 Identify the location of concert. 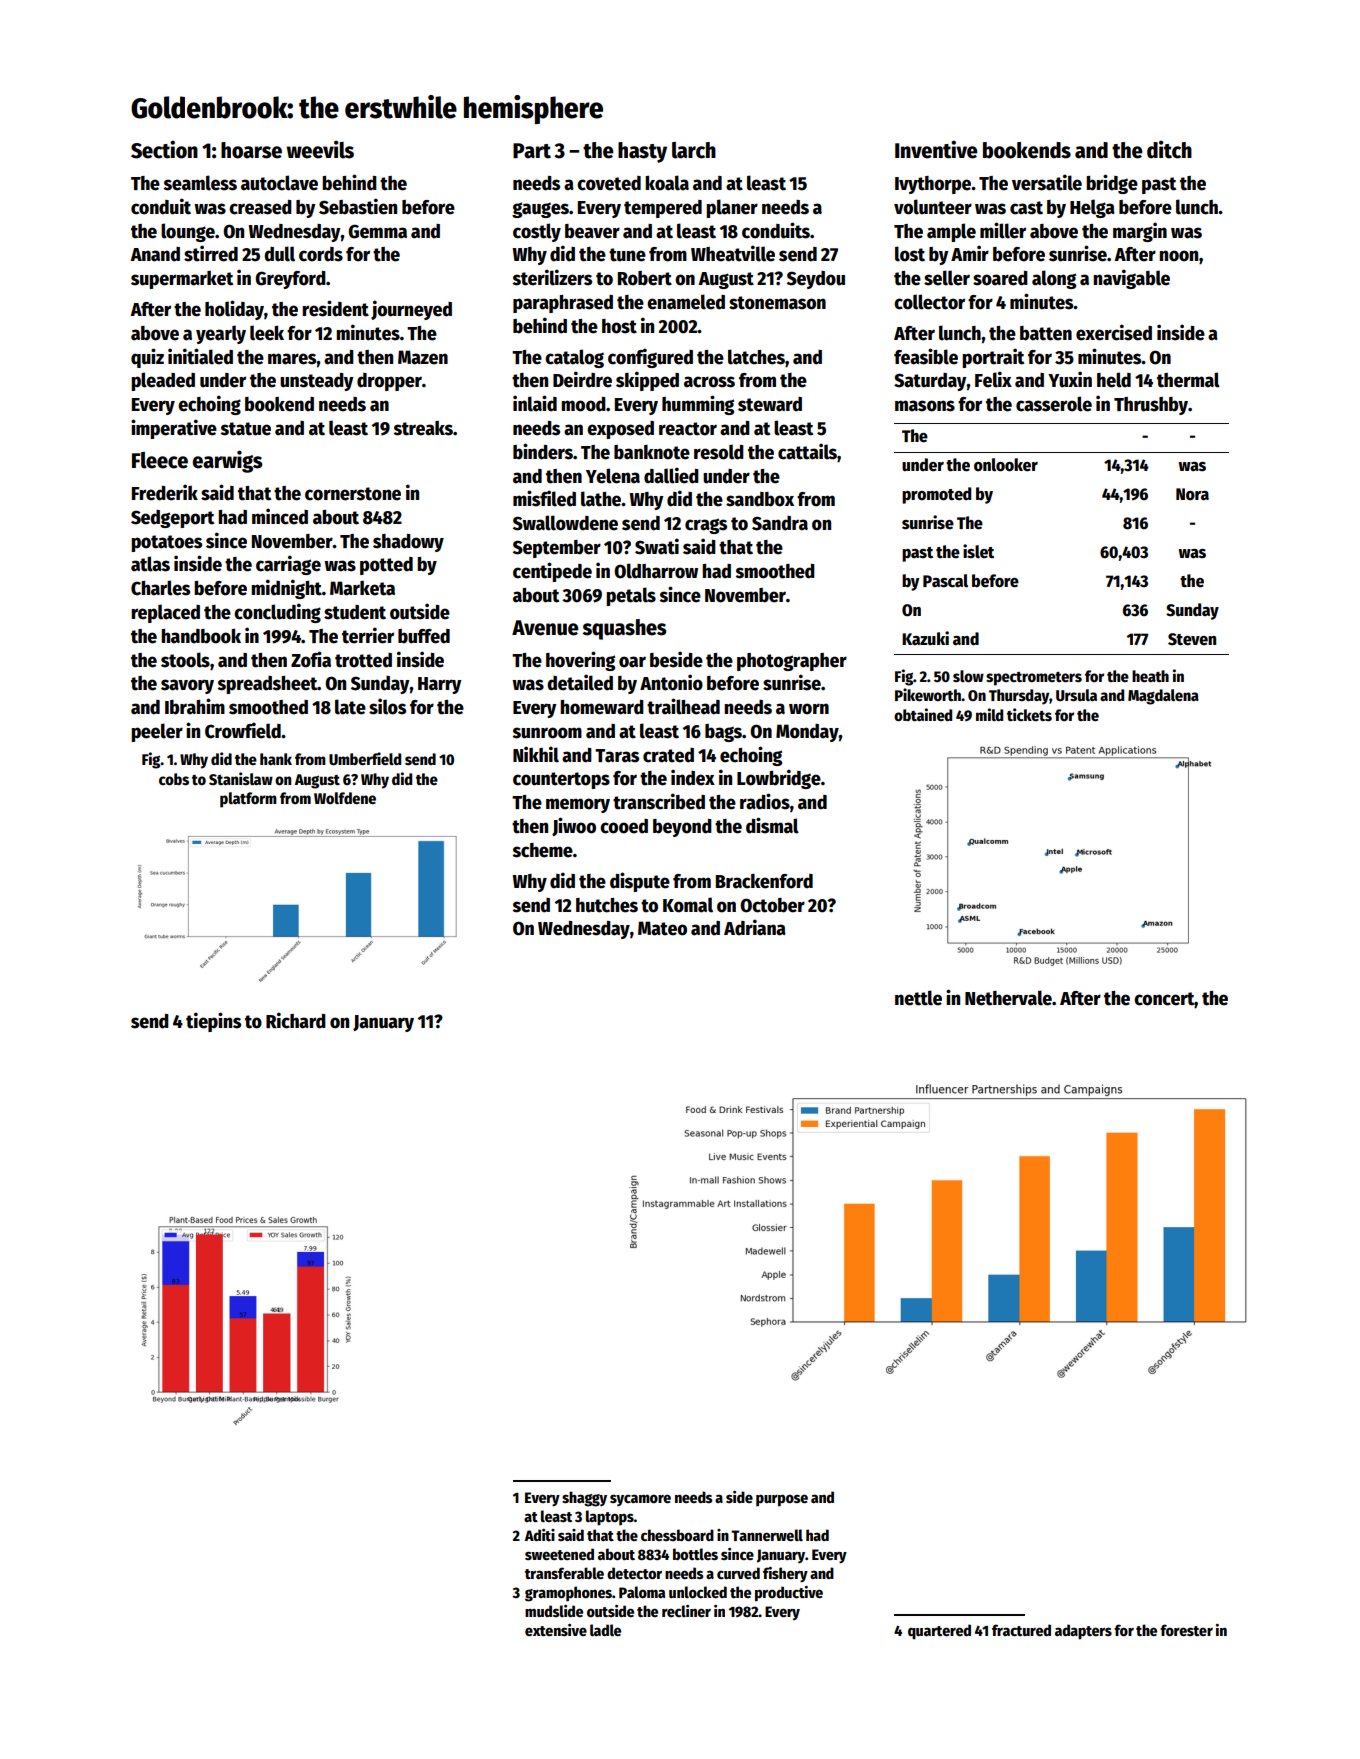
(1164, 1000).
